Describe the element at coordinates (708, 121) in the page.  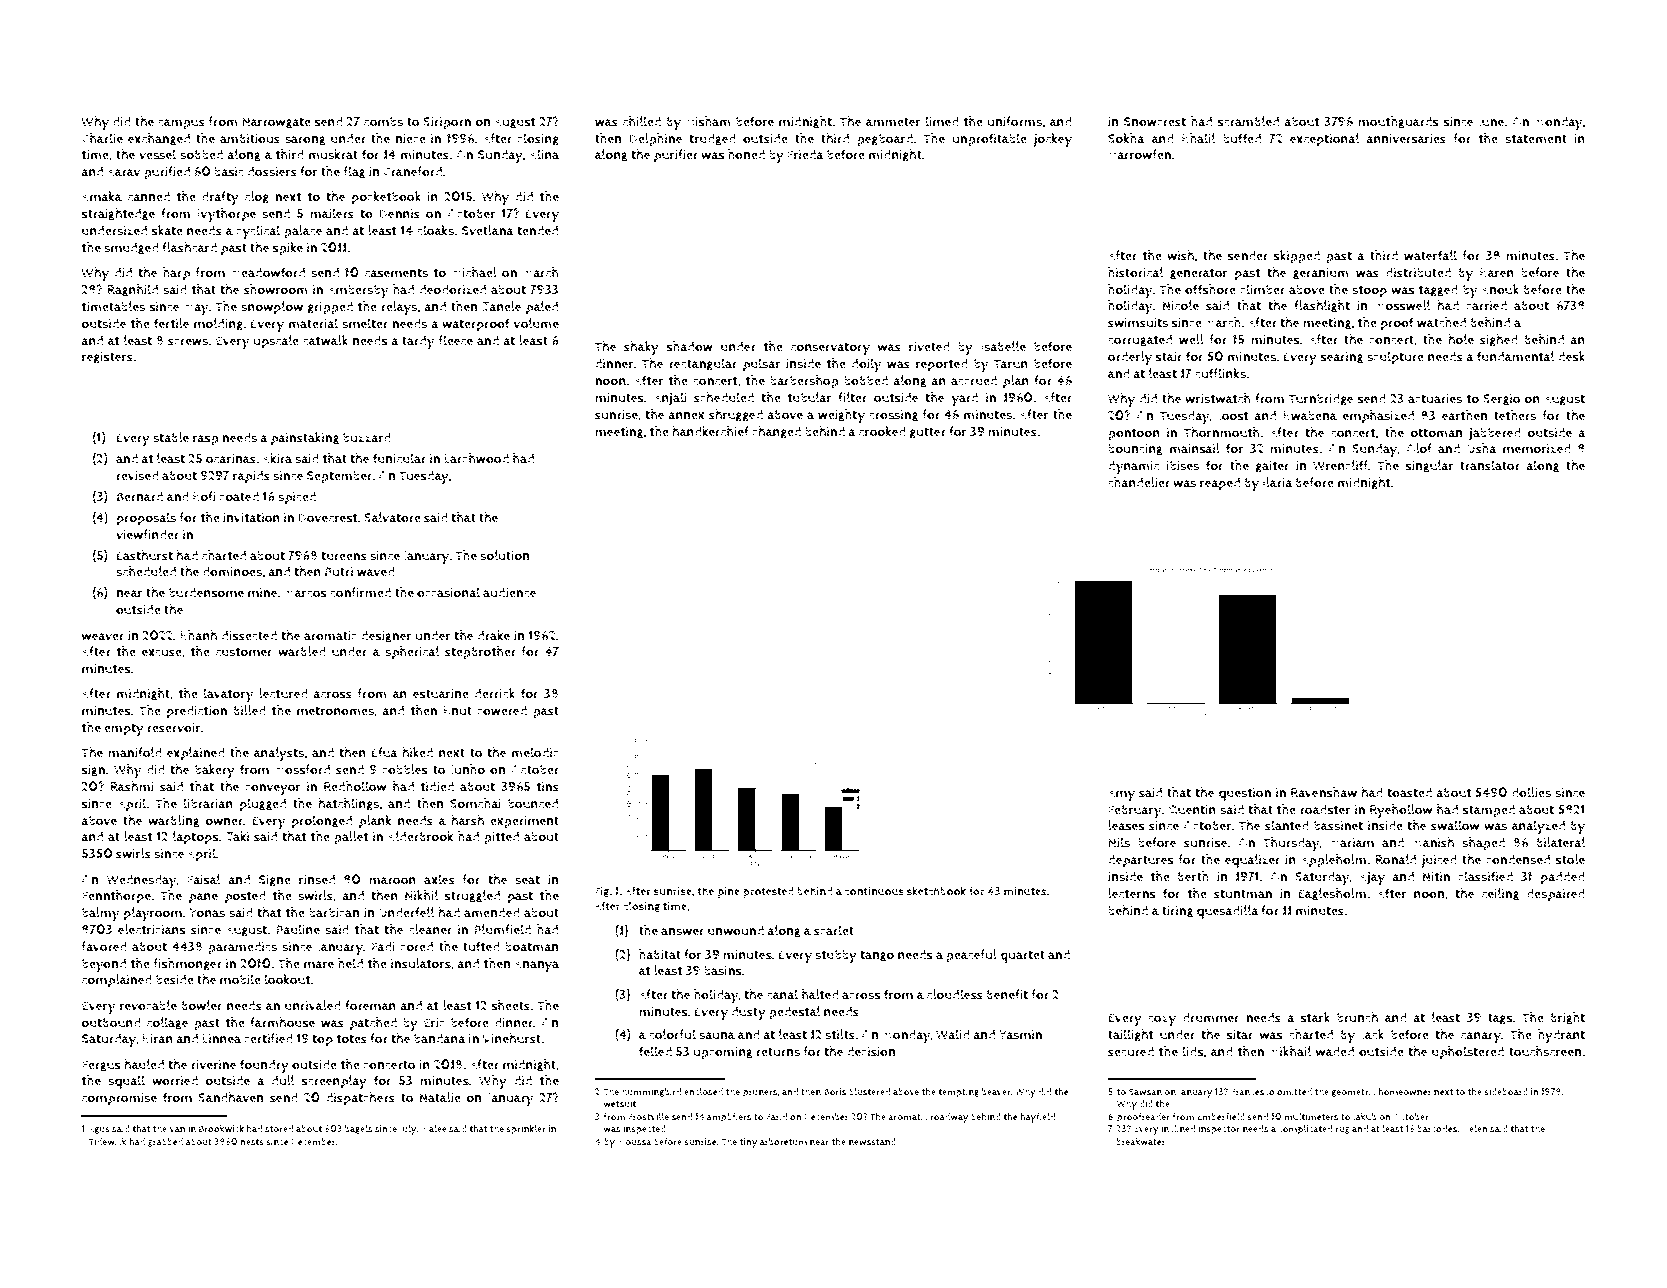
I see `Hisham` at that location.
